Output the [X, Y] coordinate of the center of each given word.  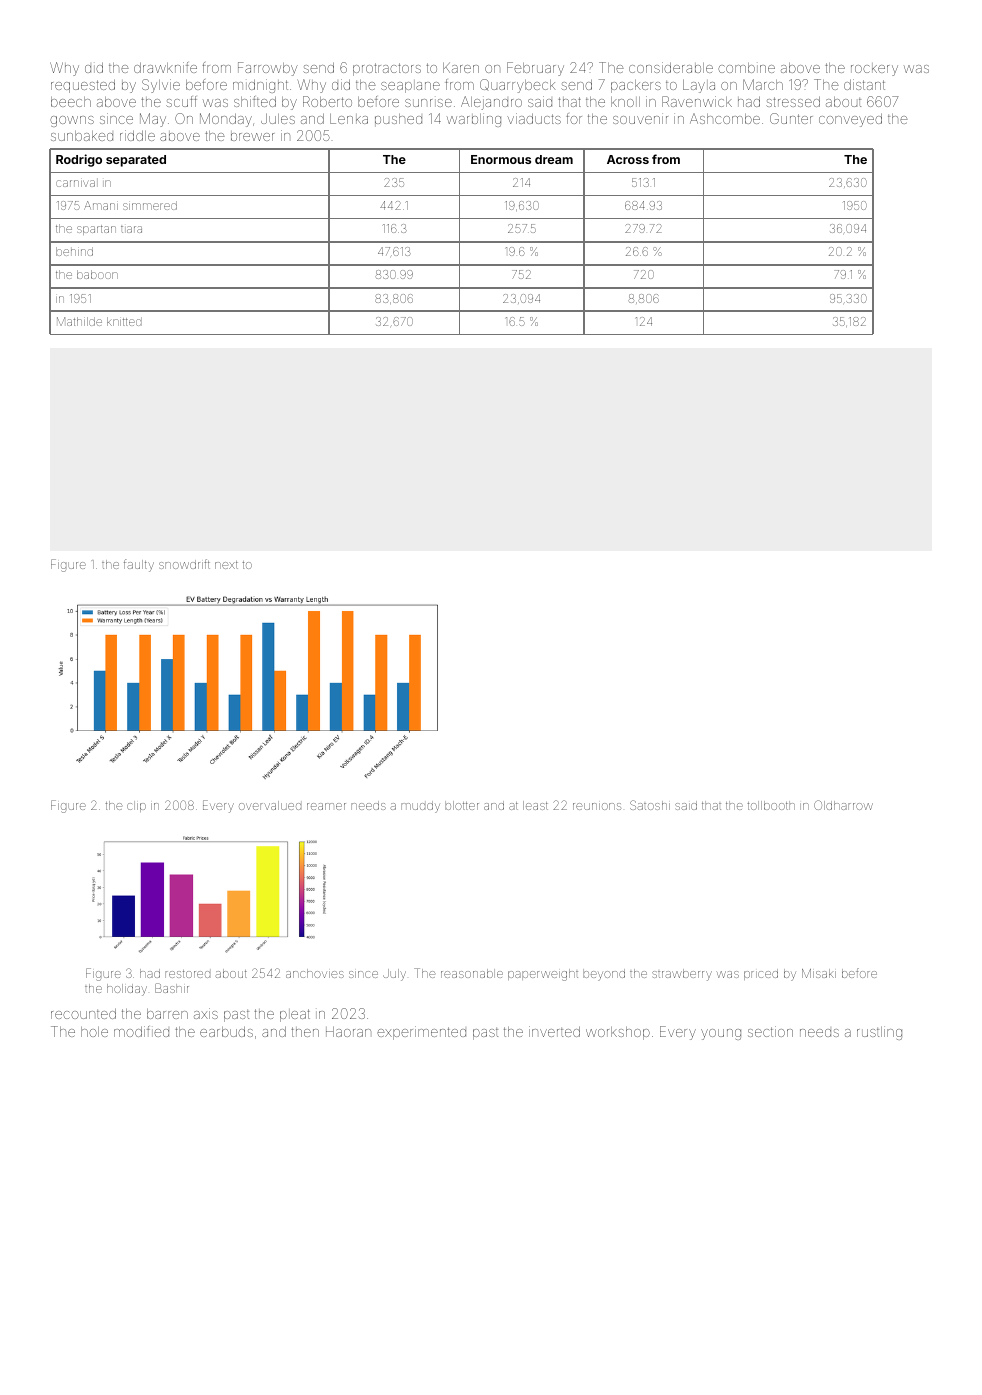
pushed [398, 120]
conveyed [850, 120]
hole [94, 1032]
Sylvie [161, 86]
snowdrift [184, 564]
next [226, 565]
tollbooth [771, 805]
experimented [421, 1033]
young [721, 1034]
